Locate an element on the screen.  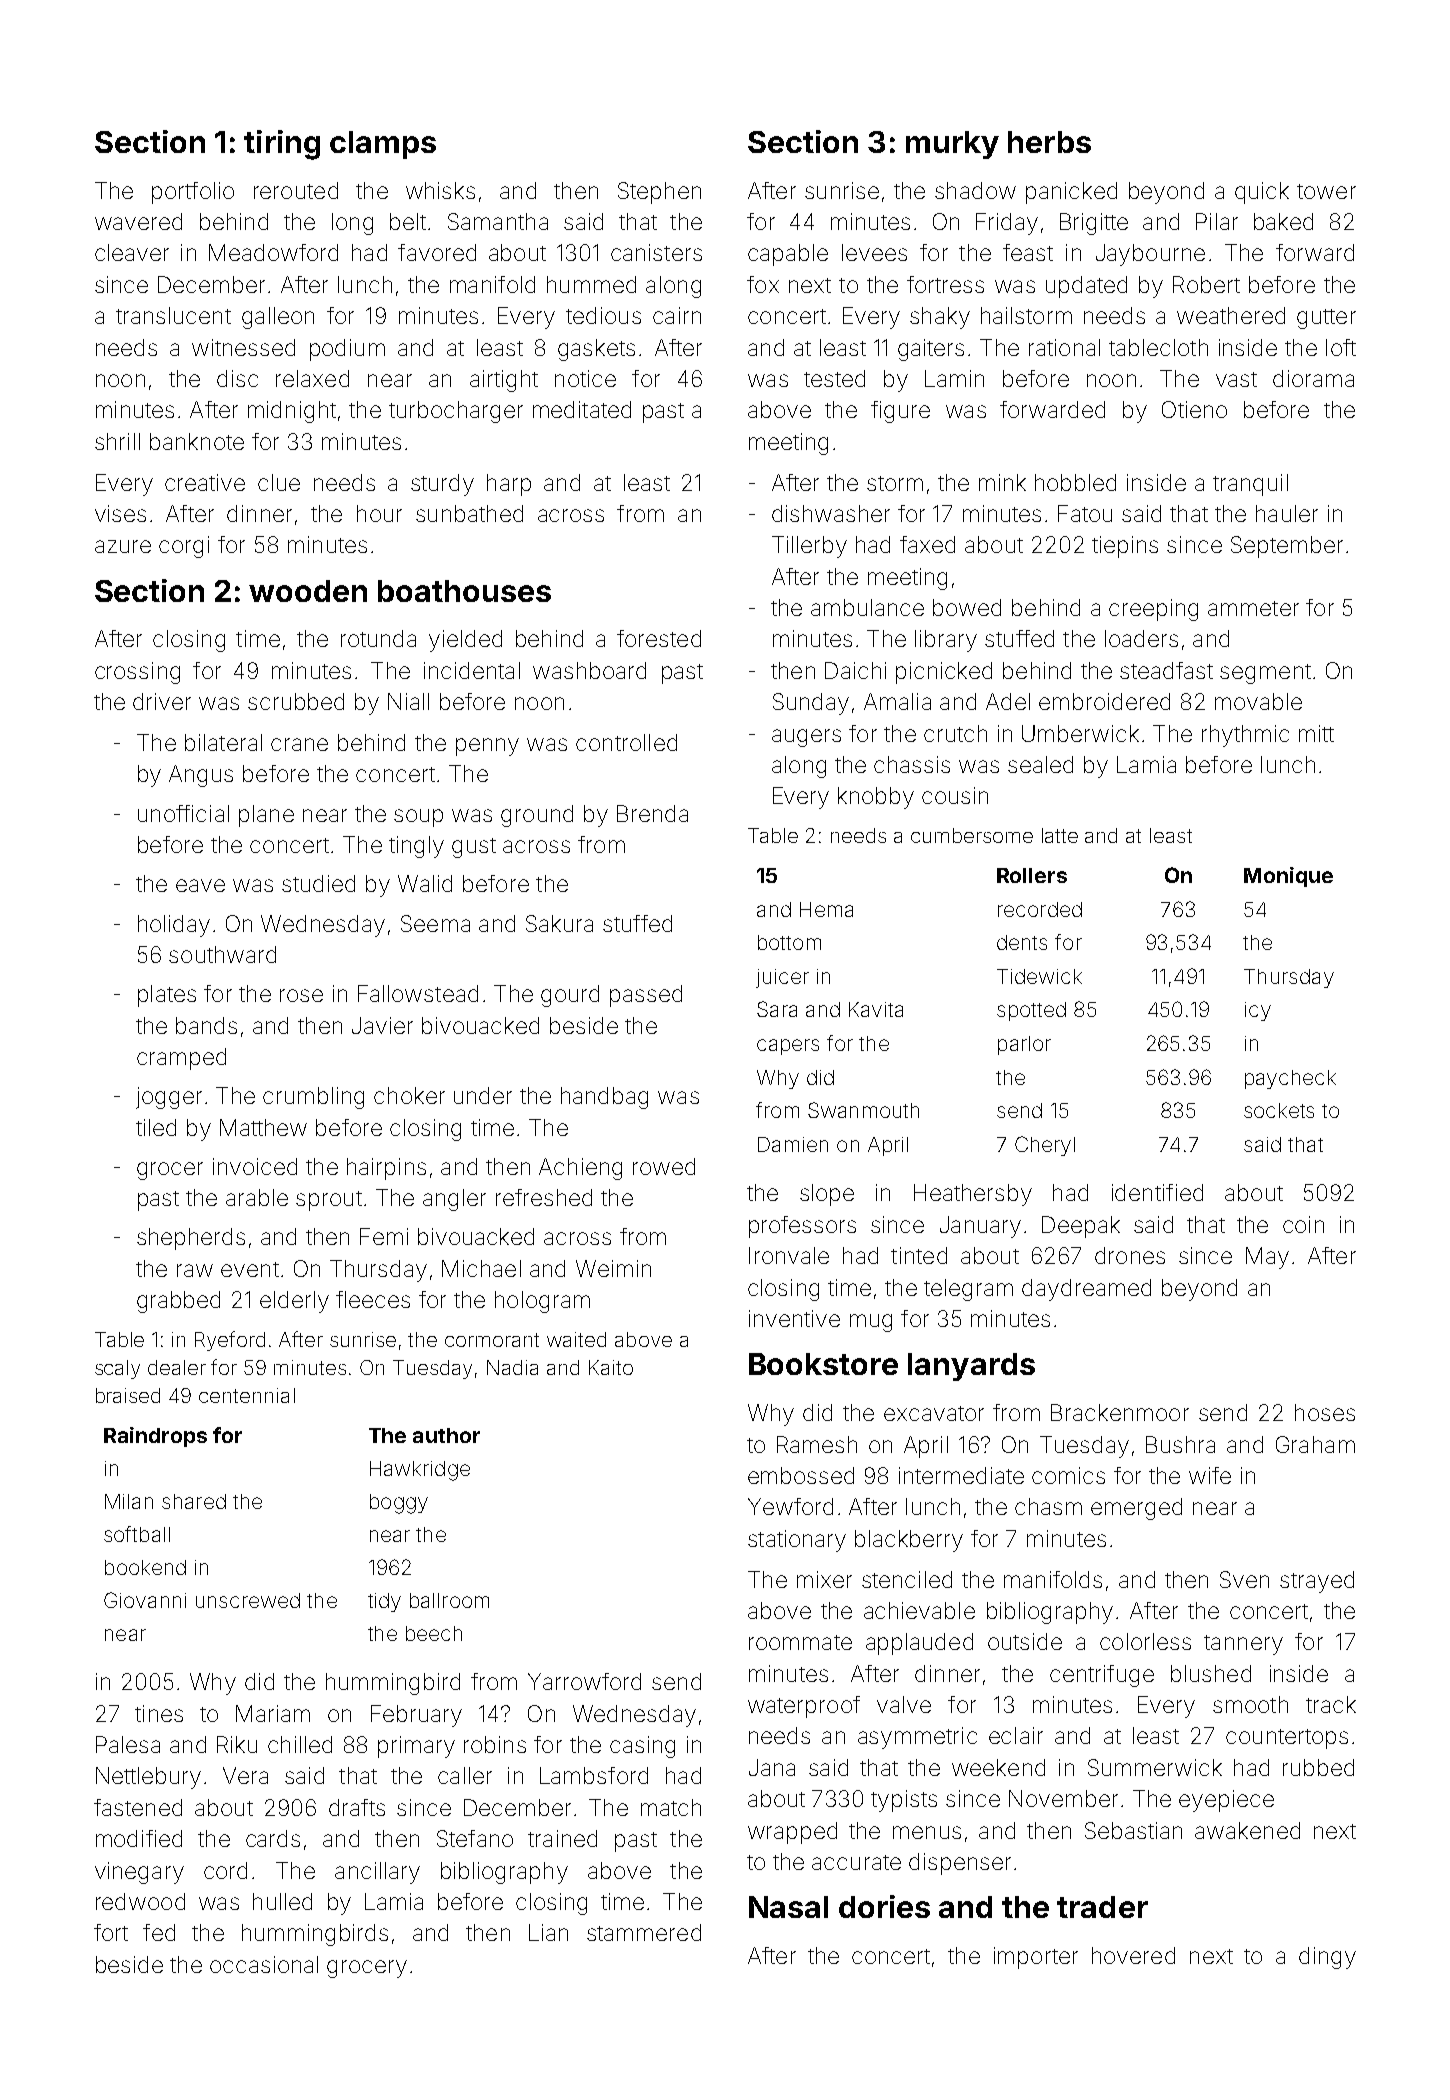
Mariam is located at coordinates (273, 1713).
